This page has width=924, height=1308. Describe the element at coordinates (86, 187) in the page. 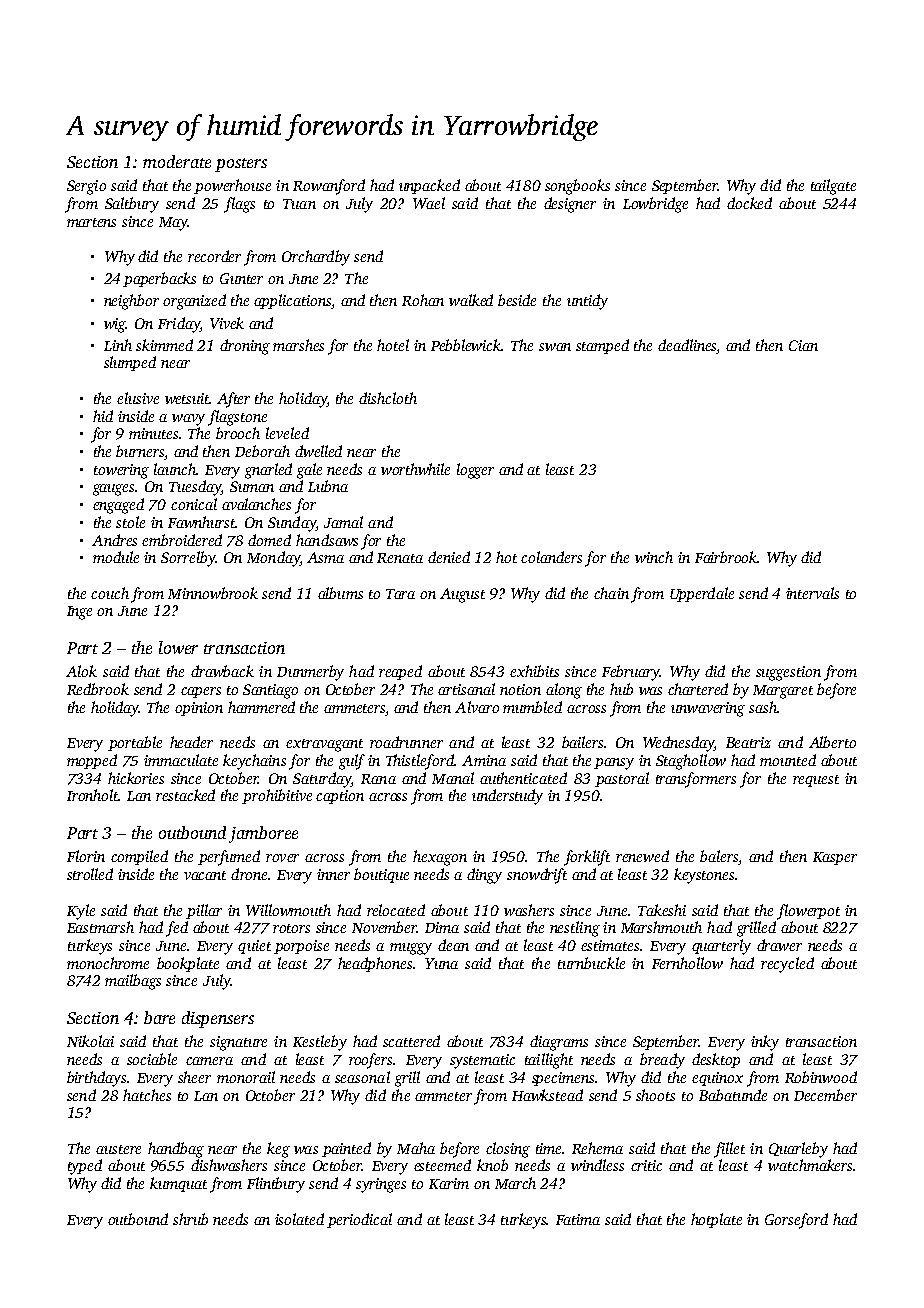

I see `Sergio` at that location.
